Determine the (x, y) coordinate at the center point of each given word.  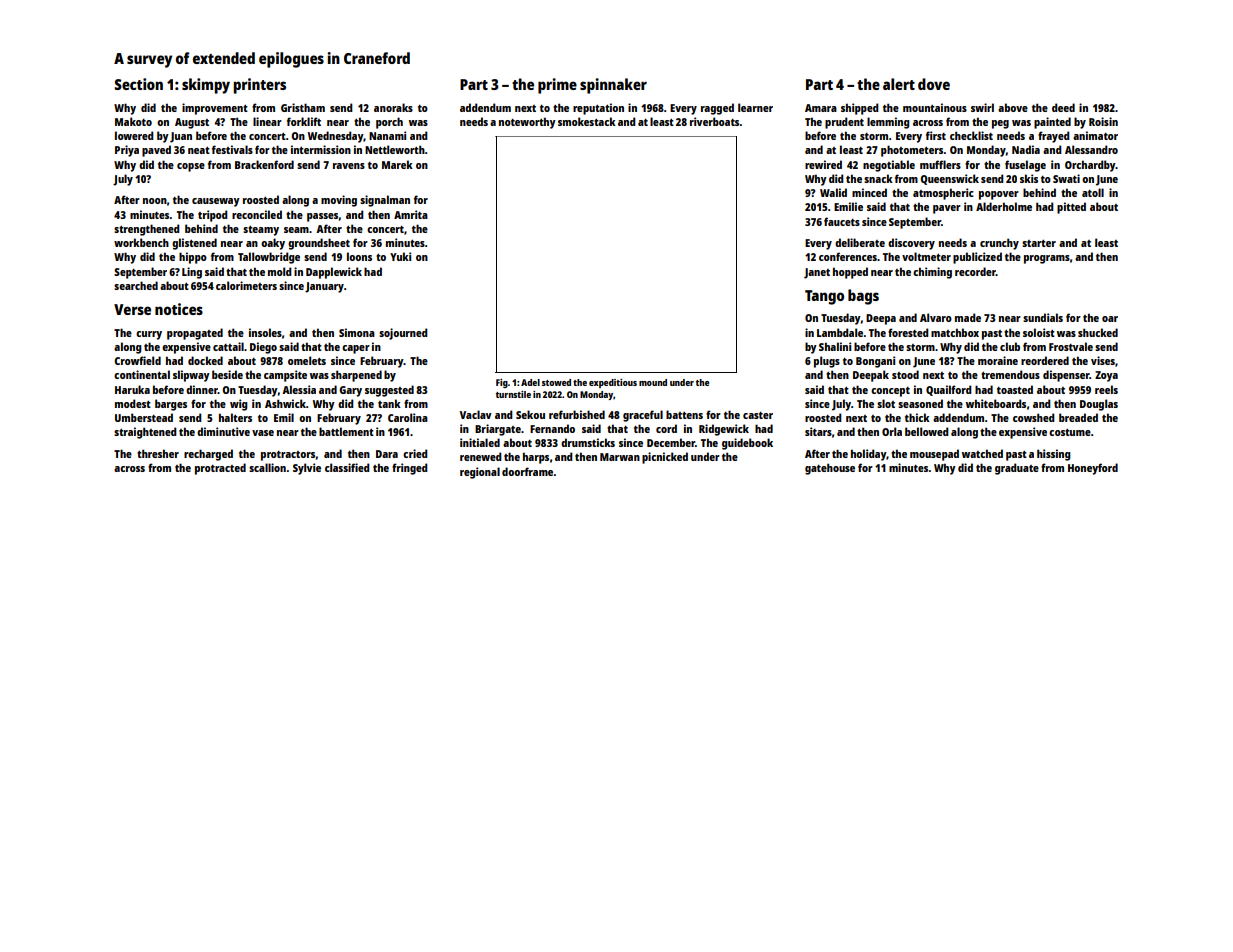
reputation (598, 109)
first (936, 135)
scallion (267, 467)
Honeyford (1093, 469)
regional (480, 473)
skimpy (206, 86)
